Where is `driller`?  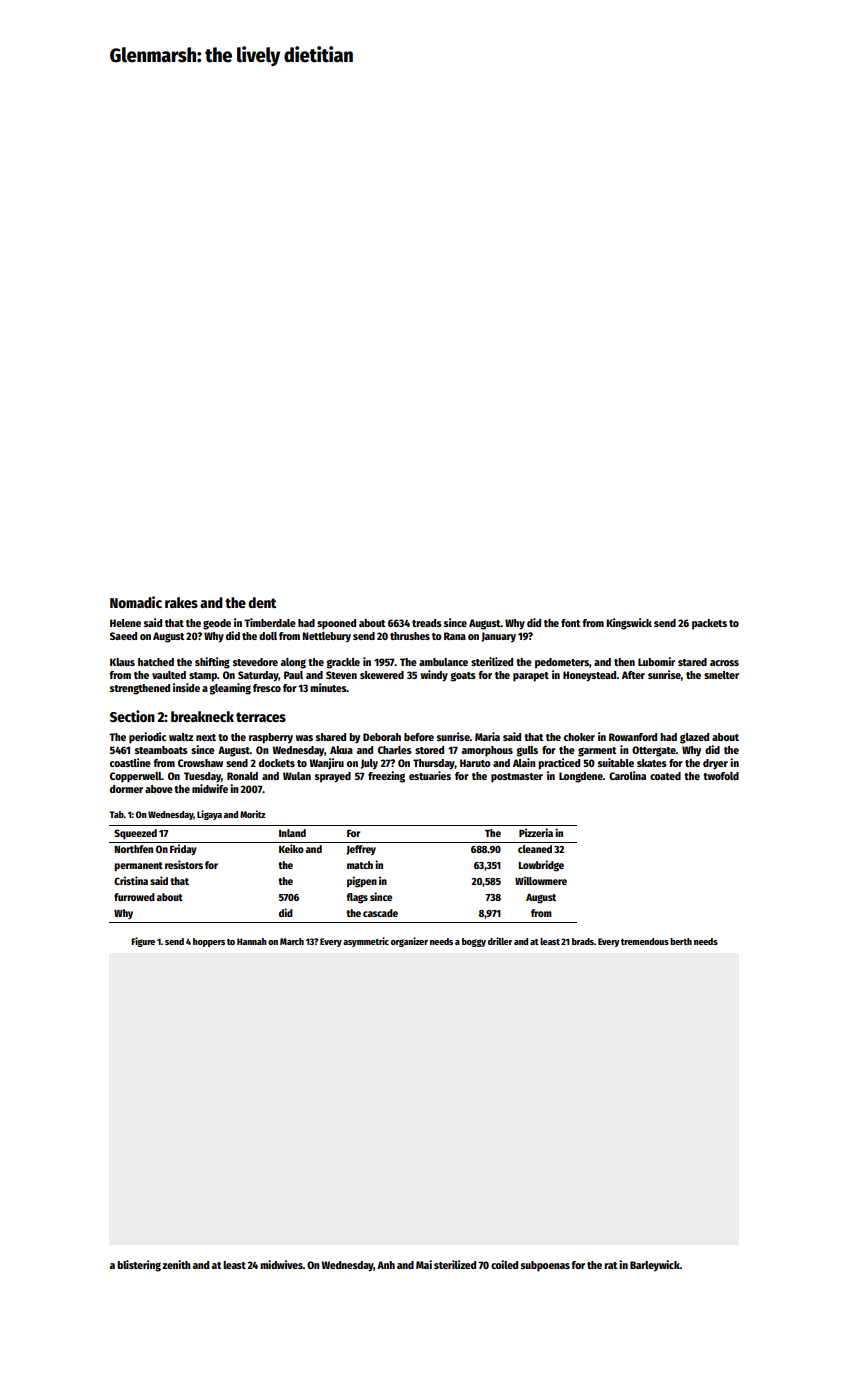 driller is located at coordinates (500, 941).
